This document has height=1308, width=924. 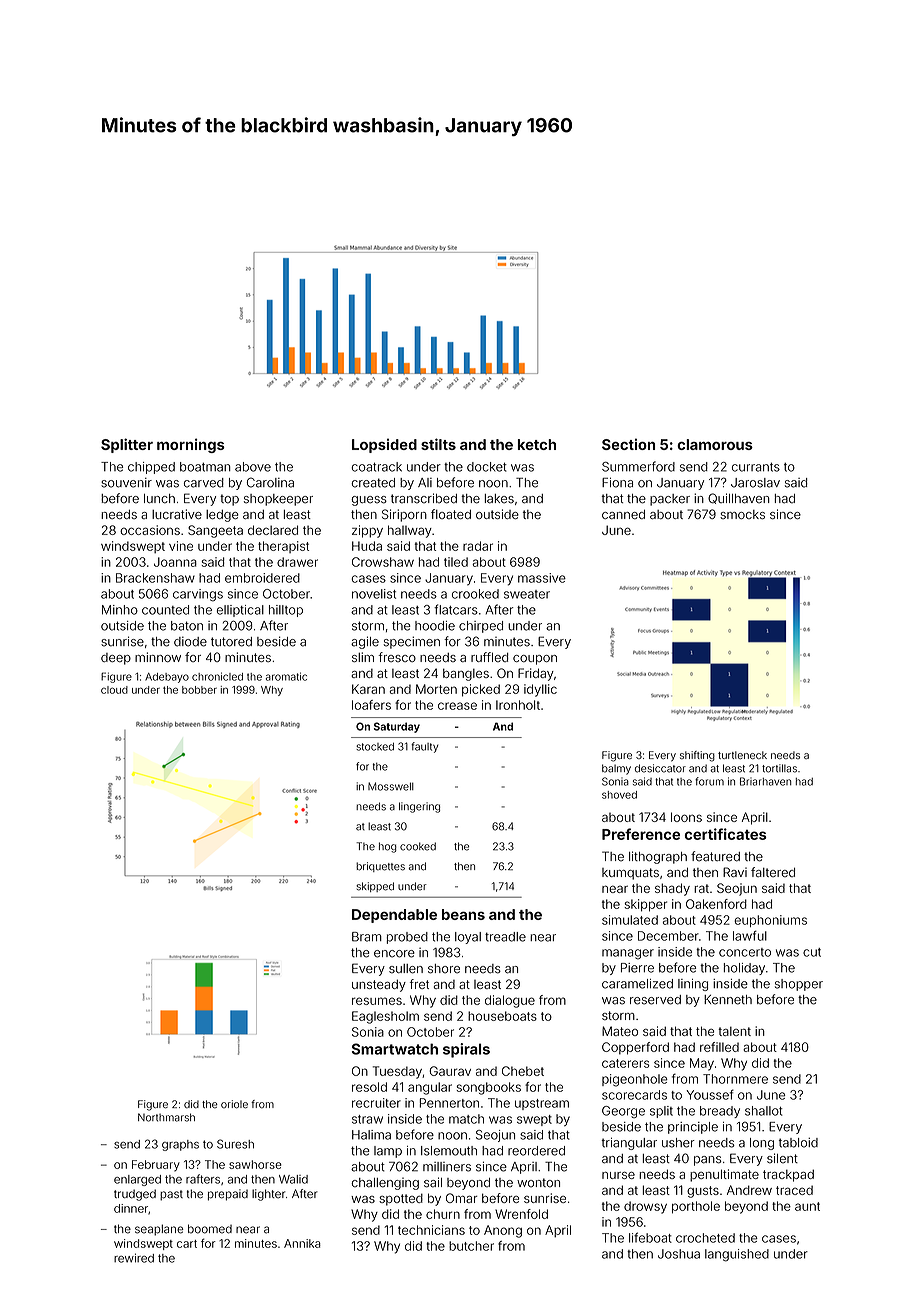 What do you see at coordinates (779, 768) in the document?
I see `tortillas` at bounding box center [779, 768].
